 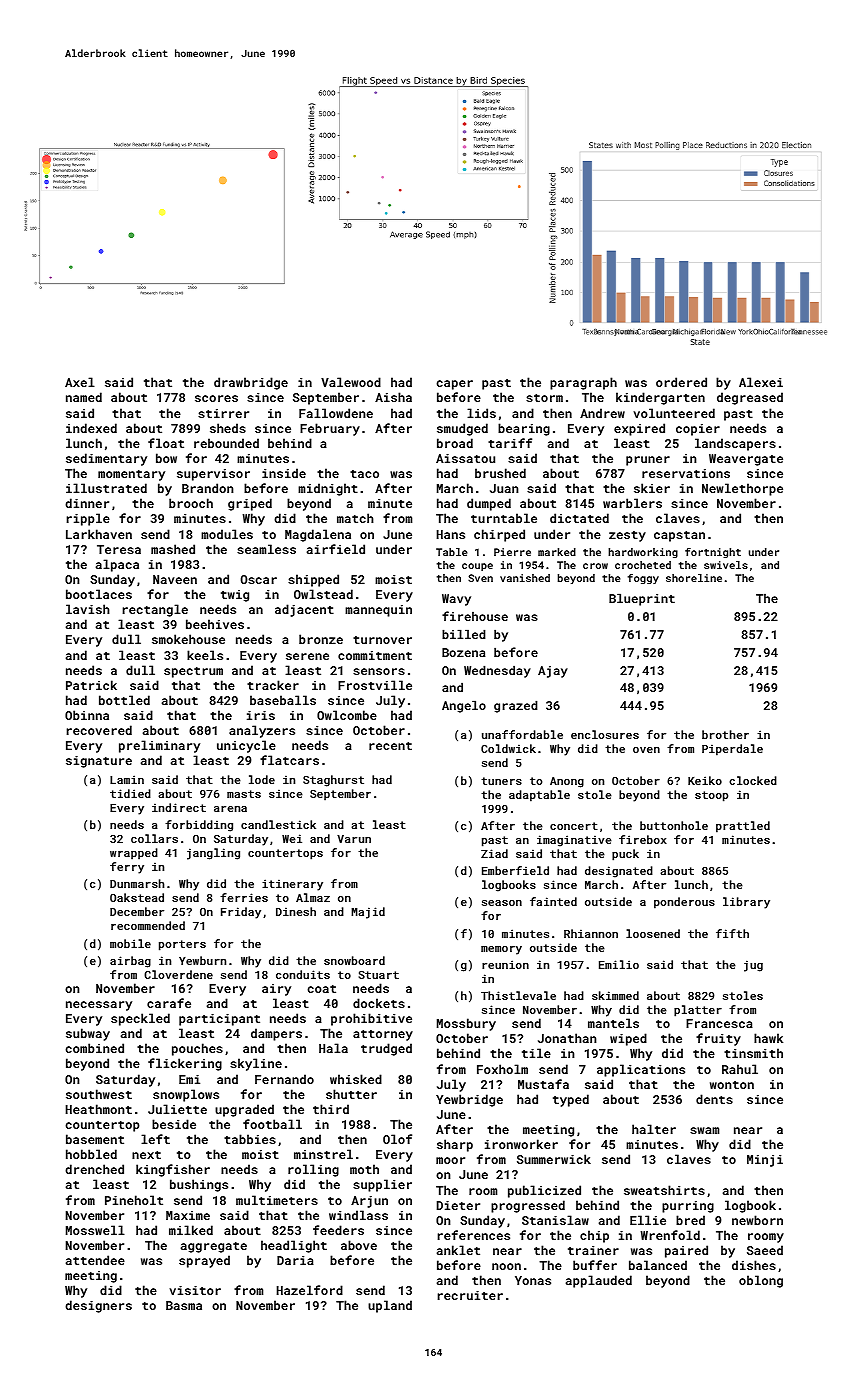 What do you see at coordinates (292, 885) in the screenshot?
I see `itinerary` at bounding box center [292, 885].
